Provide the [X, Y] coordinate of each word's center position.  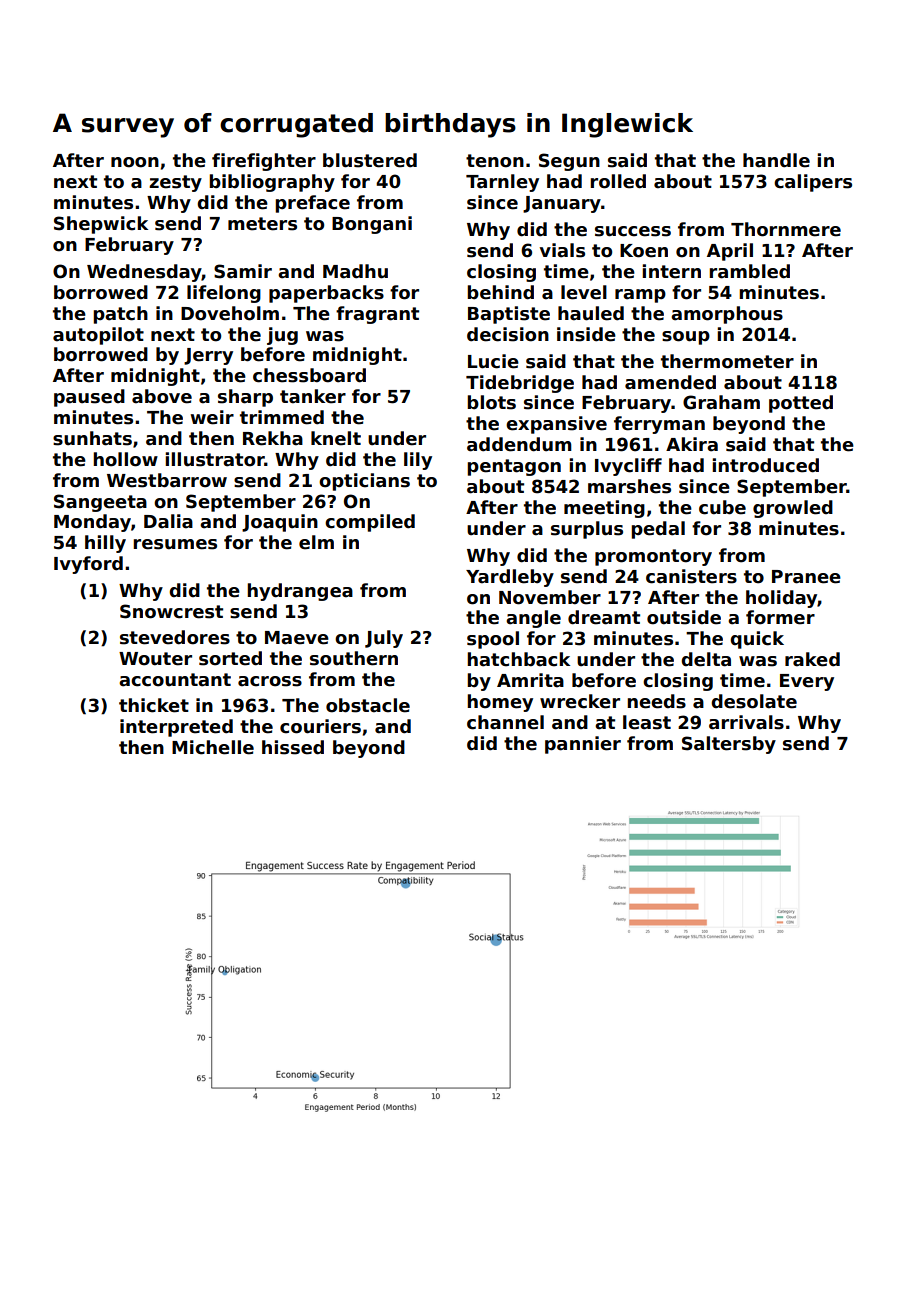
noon [135, 162]
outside [684, 617]
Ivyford [88, 565]
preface [312, 204]
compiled [370, 523]
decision [508, 334]
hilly [105, 544]
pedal [658, 530]
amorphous [727, 315]
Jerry [208, 356]
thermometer [727, 361]
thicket [154, 705]
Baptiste [509, 315]
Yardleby [510, 578]
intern [671, 271]
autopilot [98, 336]
